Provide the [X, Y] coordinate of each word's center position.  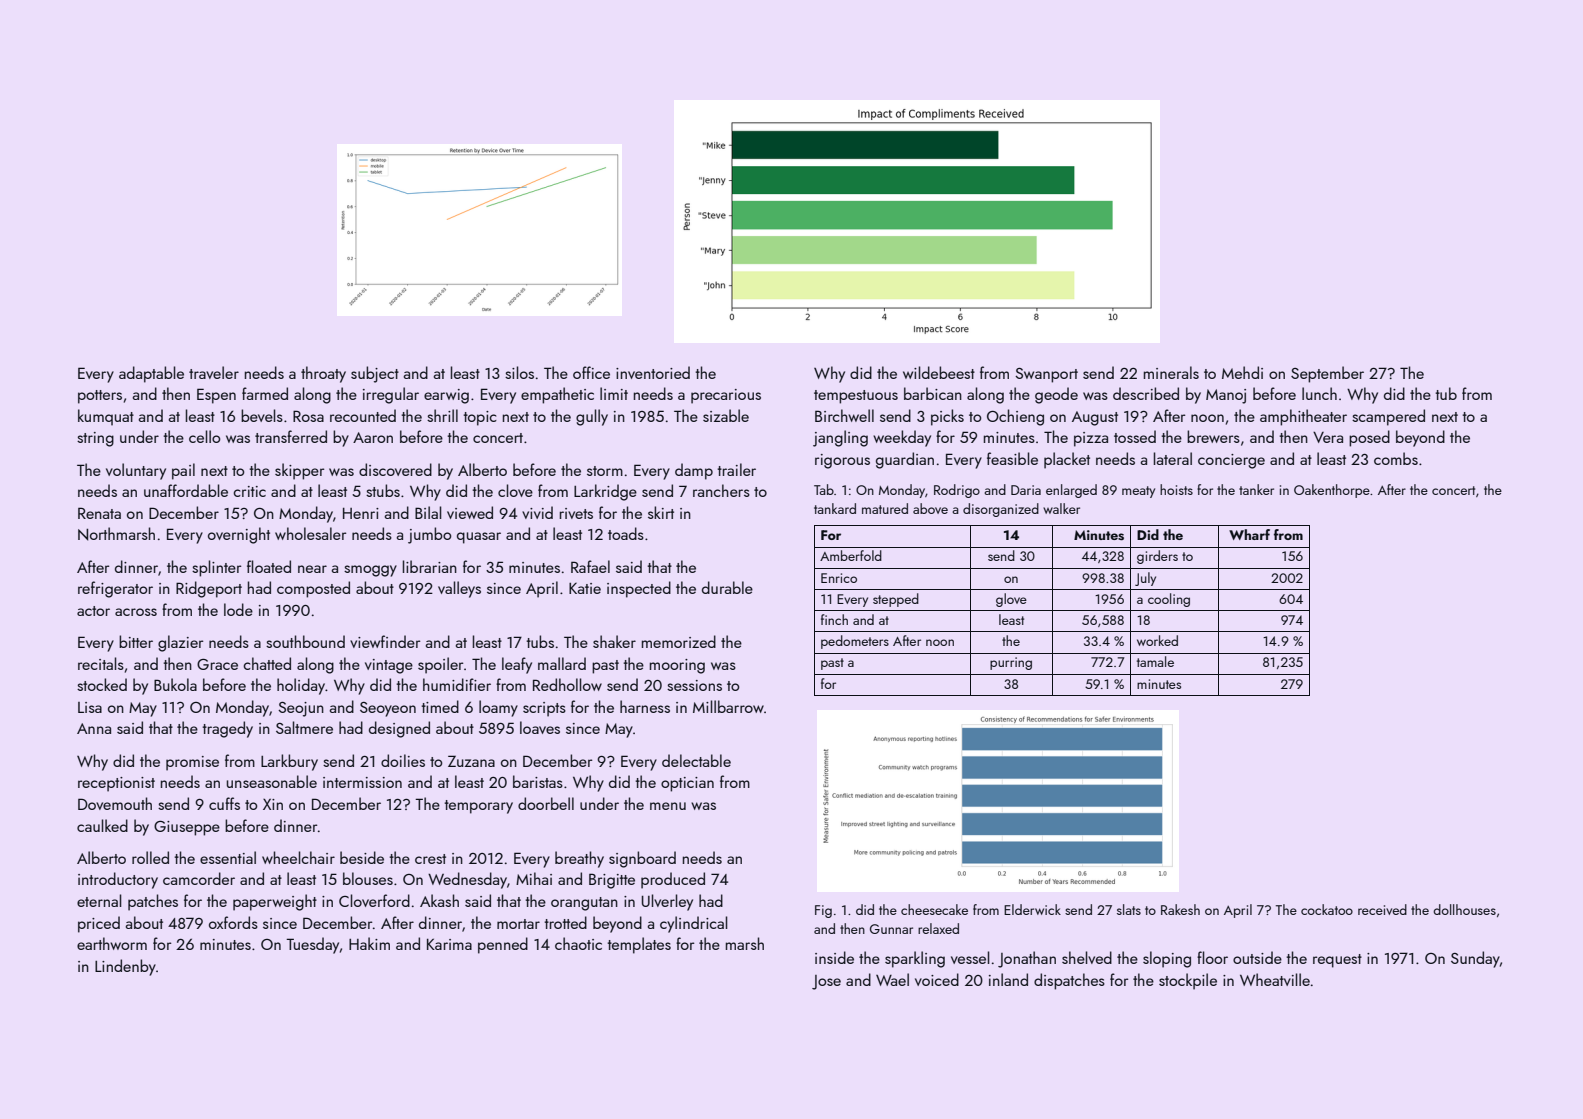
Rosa [308, 416]
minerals [1171, 372]
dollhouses [1464, 909]
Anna [94, 728]
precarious [726, 396]
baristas [538, 781]
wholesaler [310, 533]
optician [687, 784]
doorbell [546, 803]
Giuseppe [187, 828]
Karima [449, 944]
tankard [835, 508]
